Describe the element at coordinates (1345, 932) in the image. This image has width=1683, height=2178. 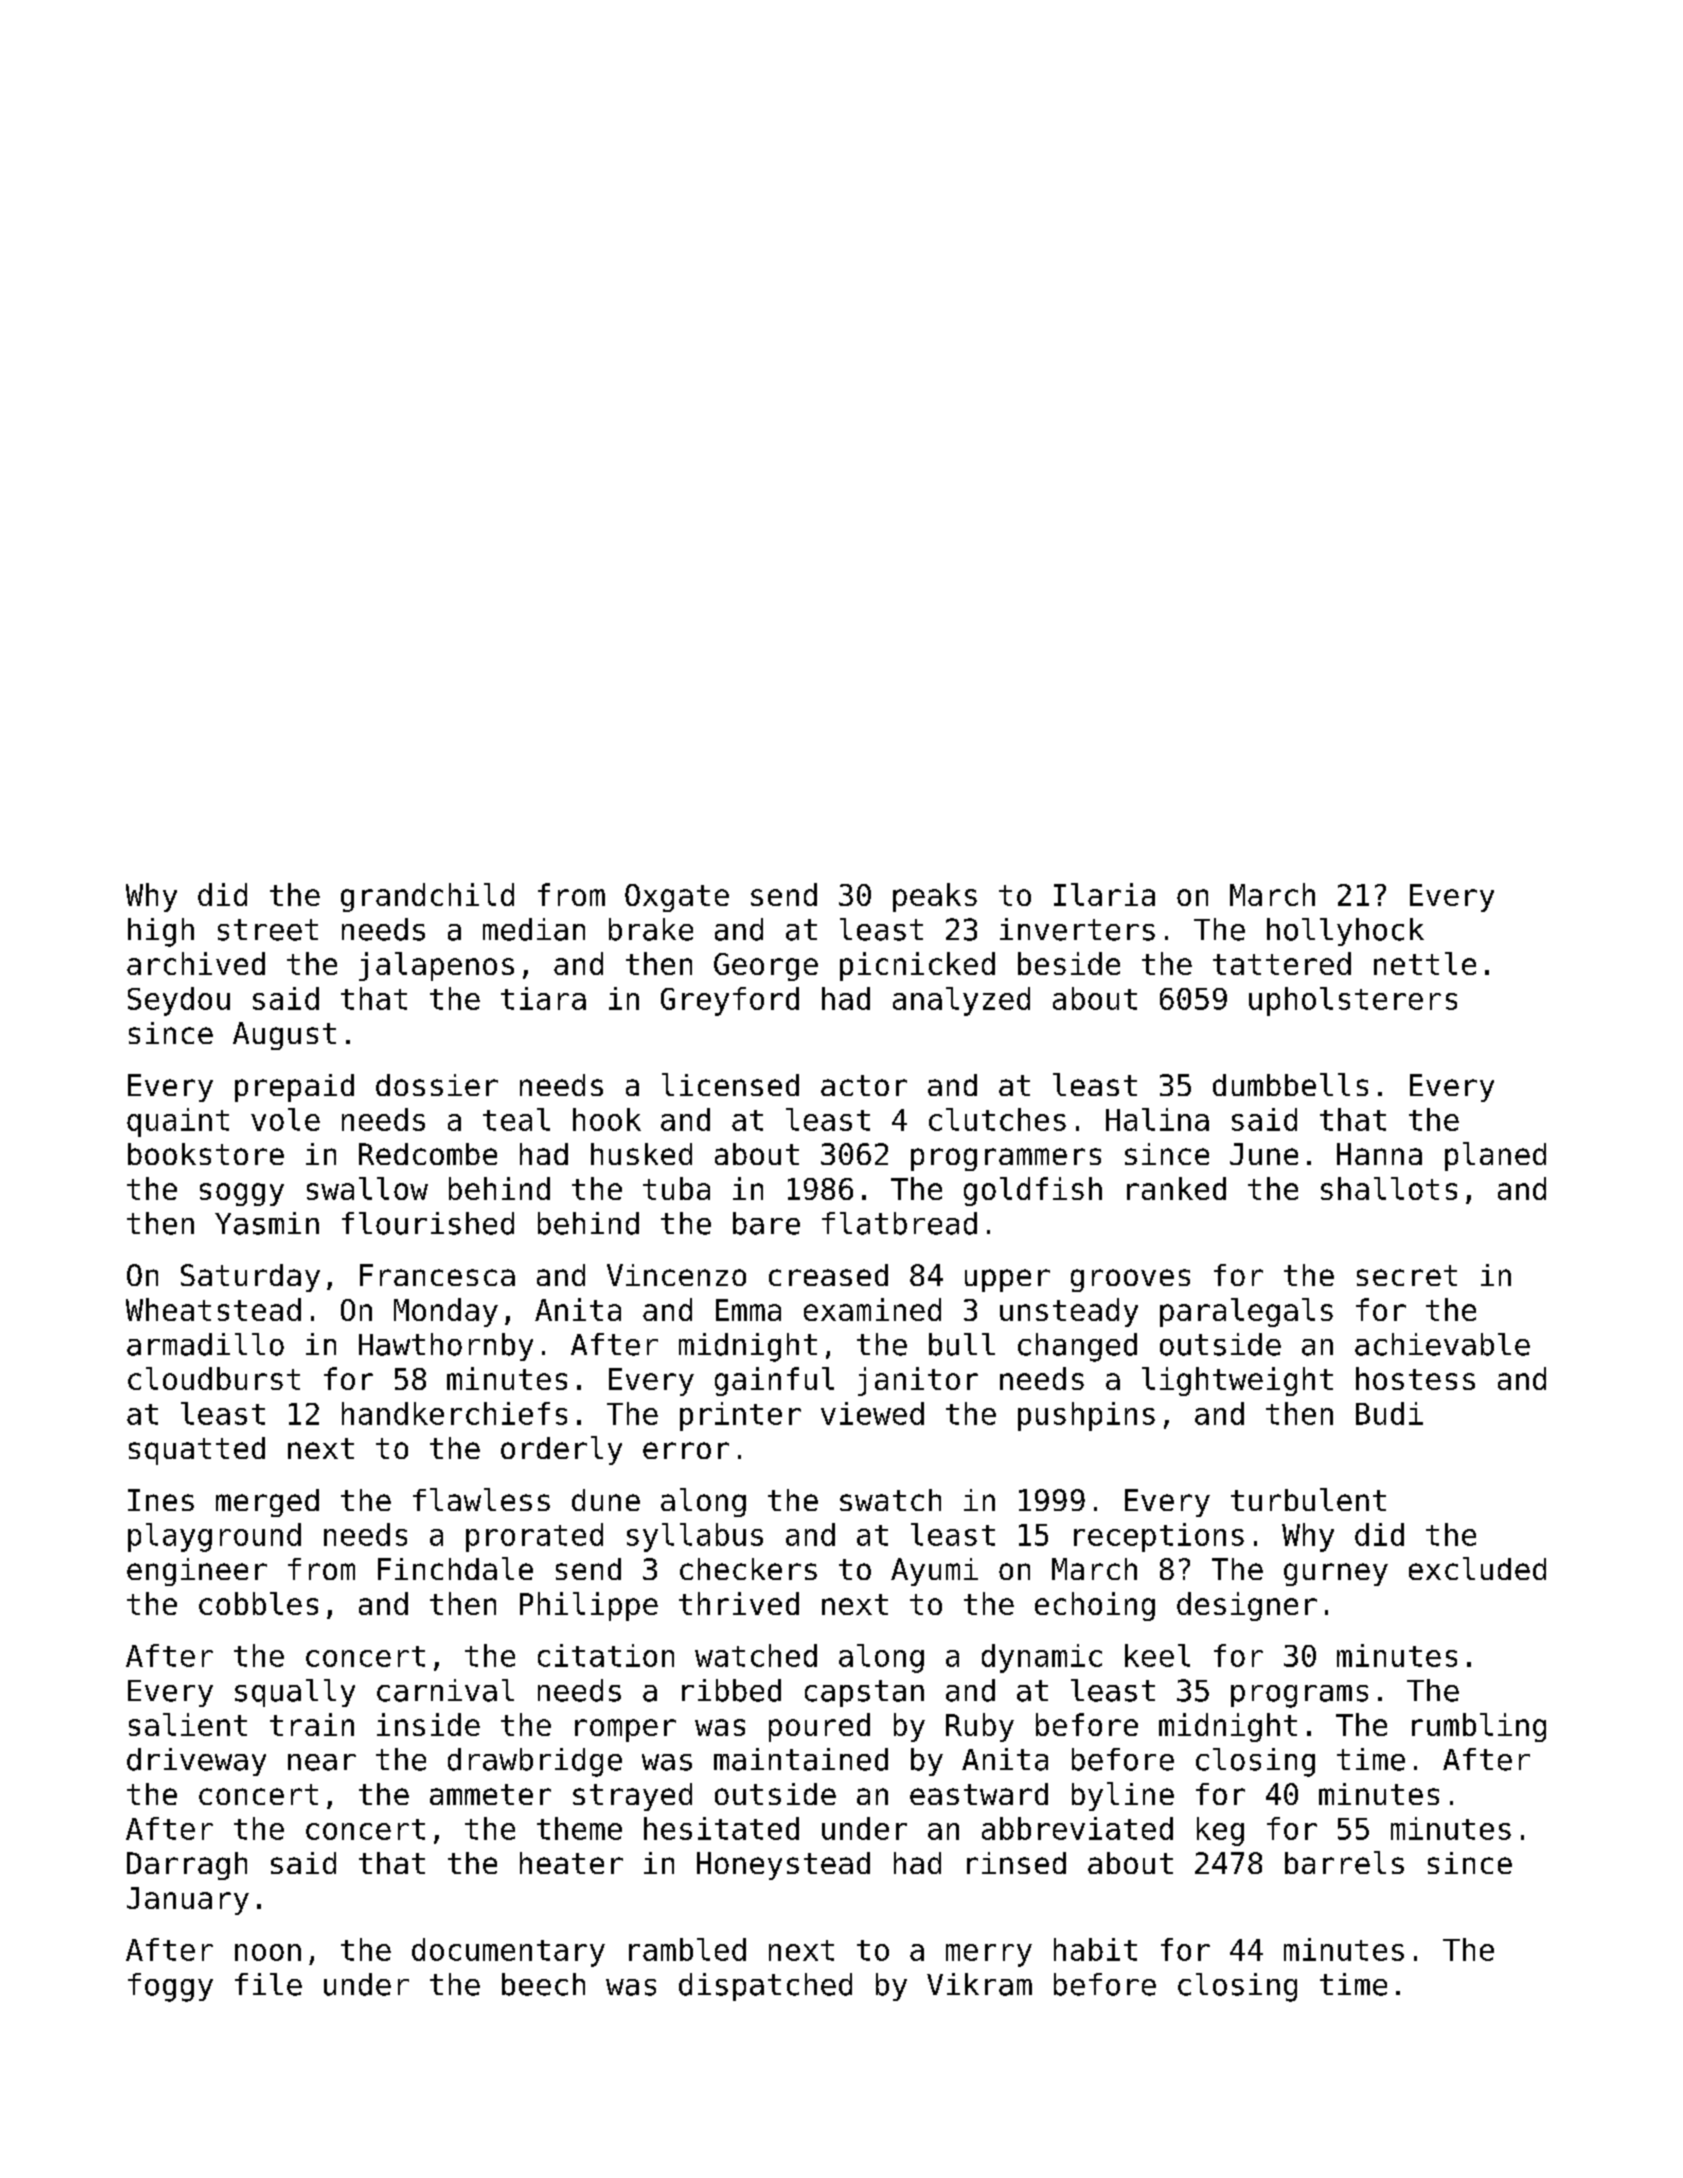
I see `hollyhock` at that location.
